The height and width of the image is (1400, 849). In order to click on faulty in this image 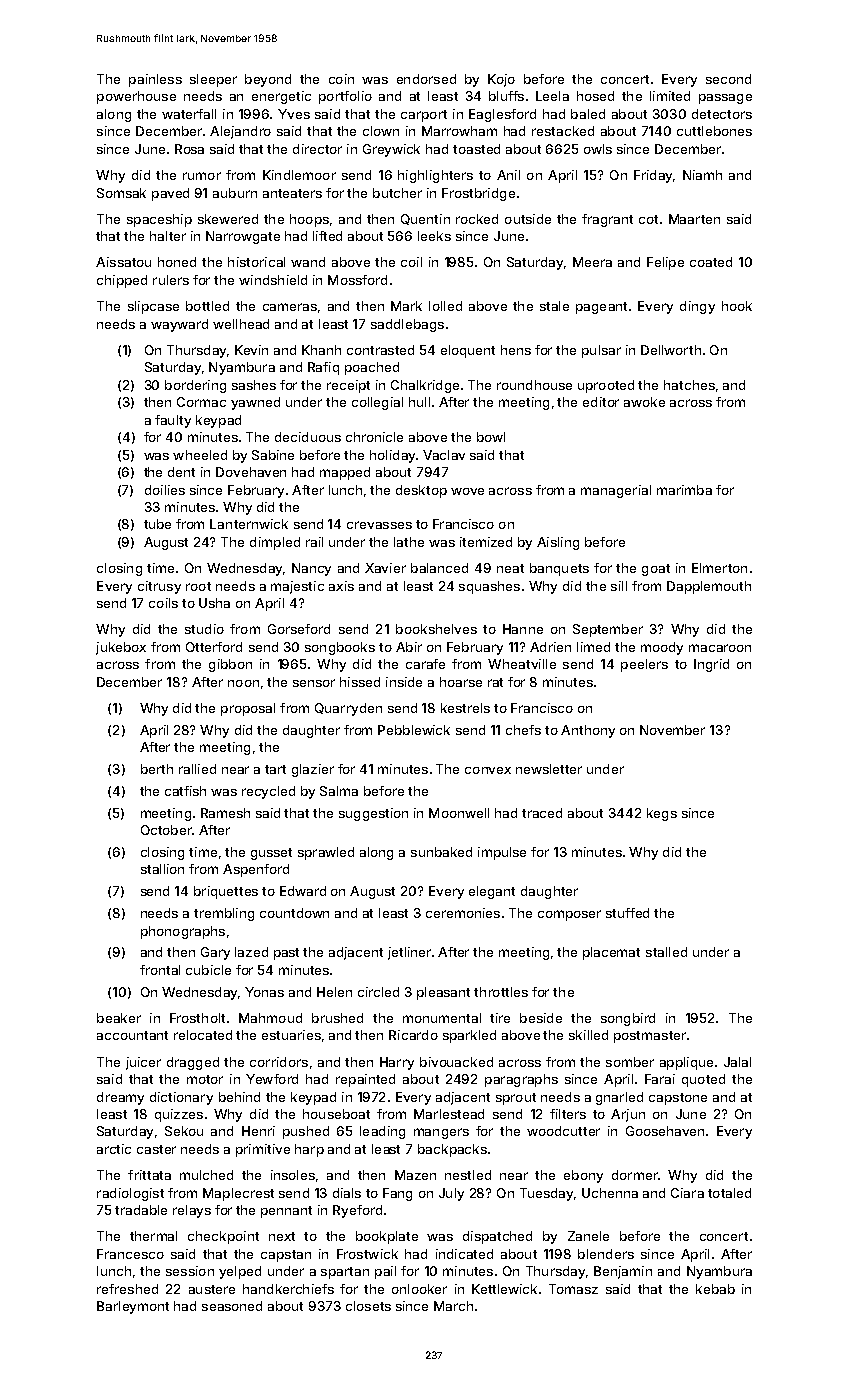, I will do `click(173, 421)`.
